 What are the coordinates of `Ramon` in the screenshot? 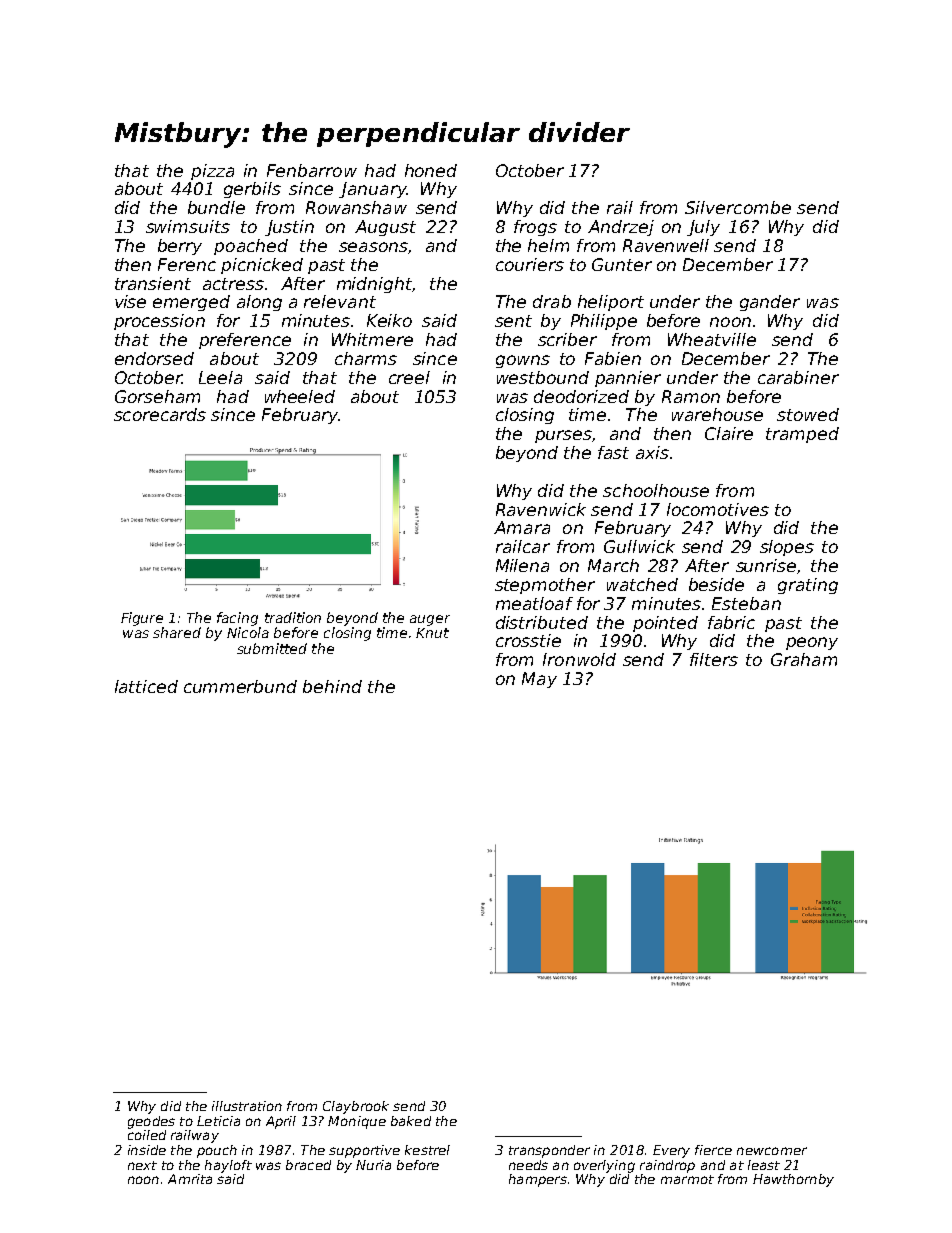 It's located at (691, 396).
